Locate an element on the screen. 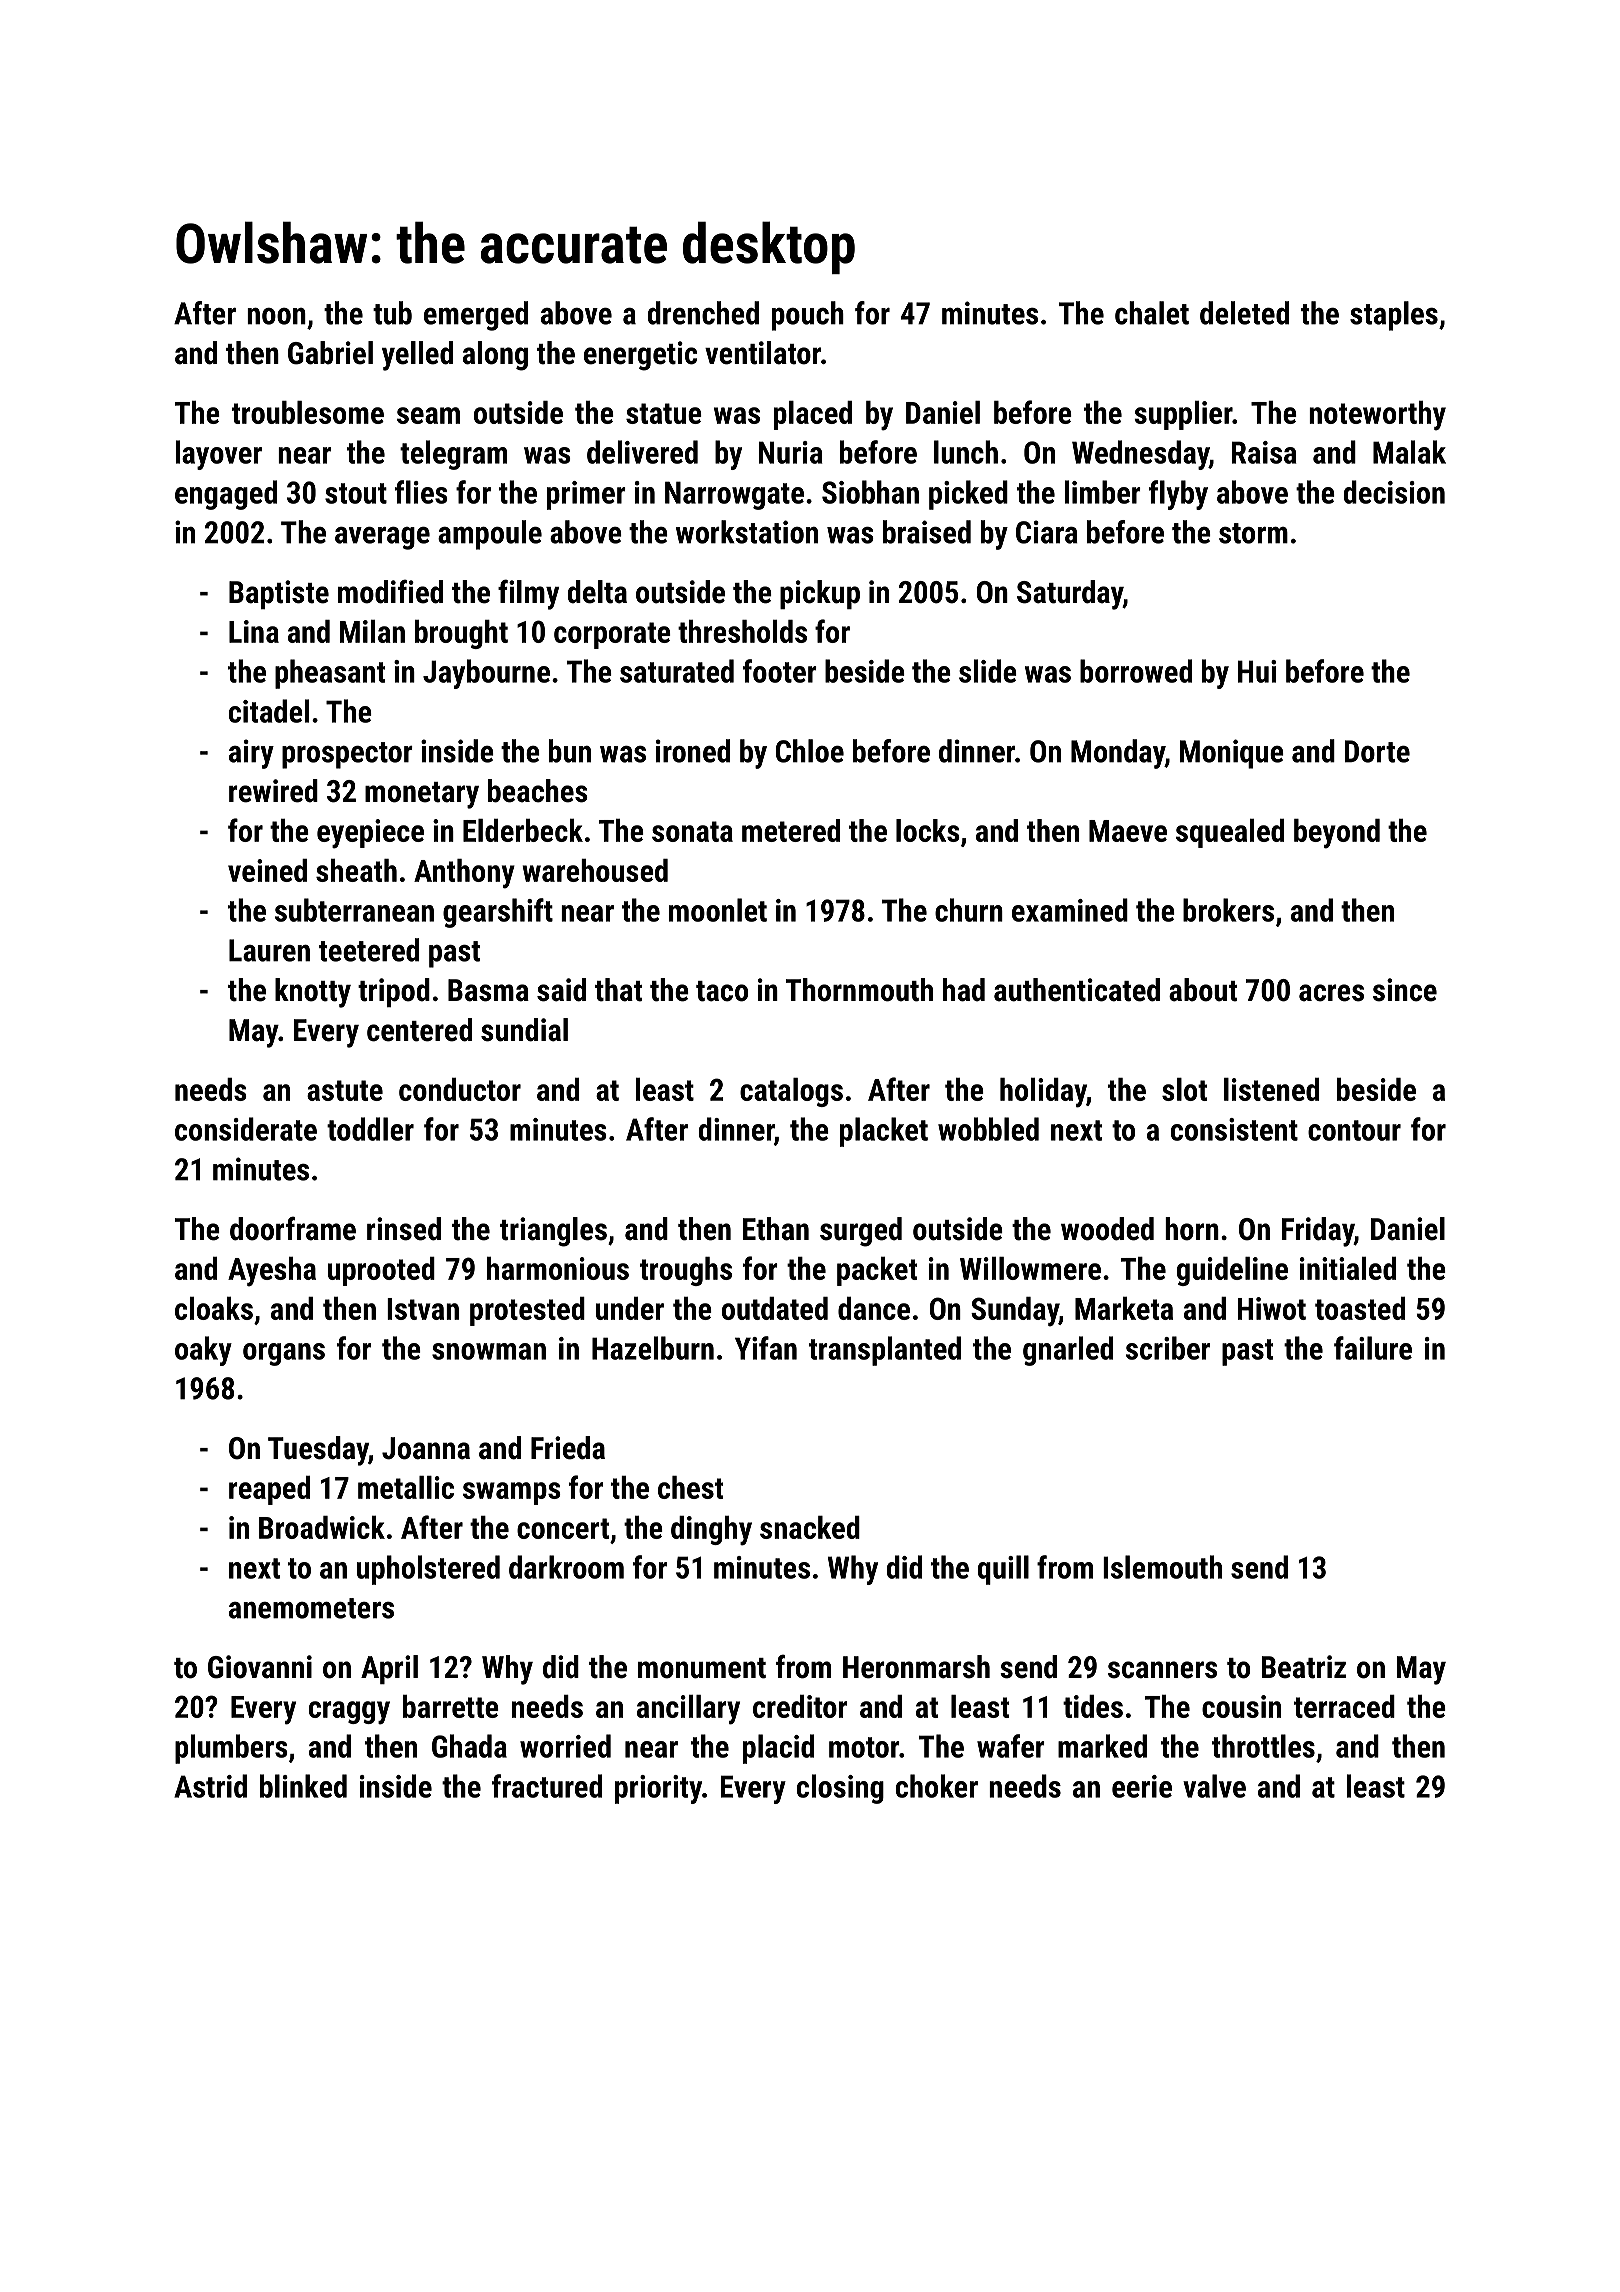 The height and width of the screenshot is (2292, 1620). deleted is located at coordinates (1244, 313).
